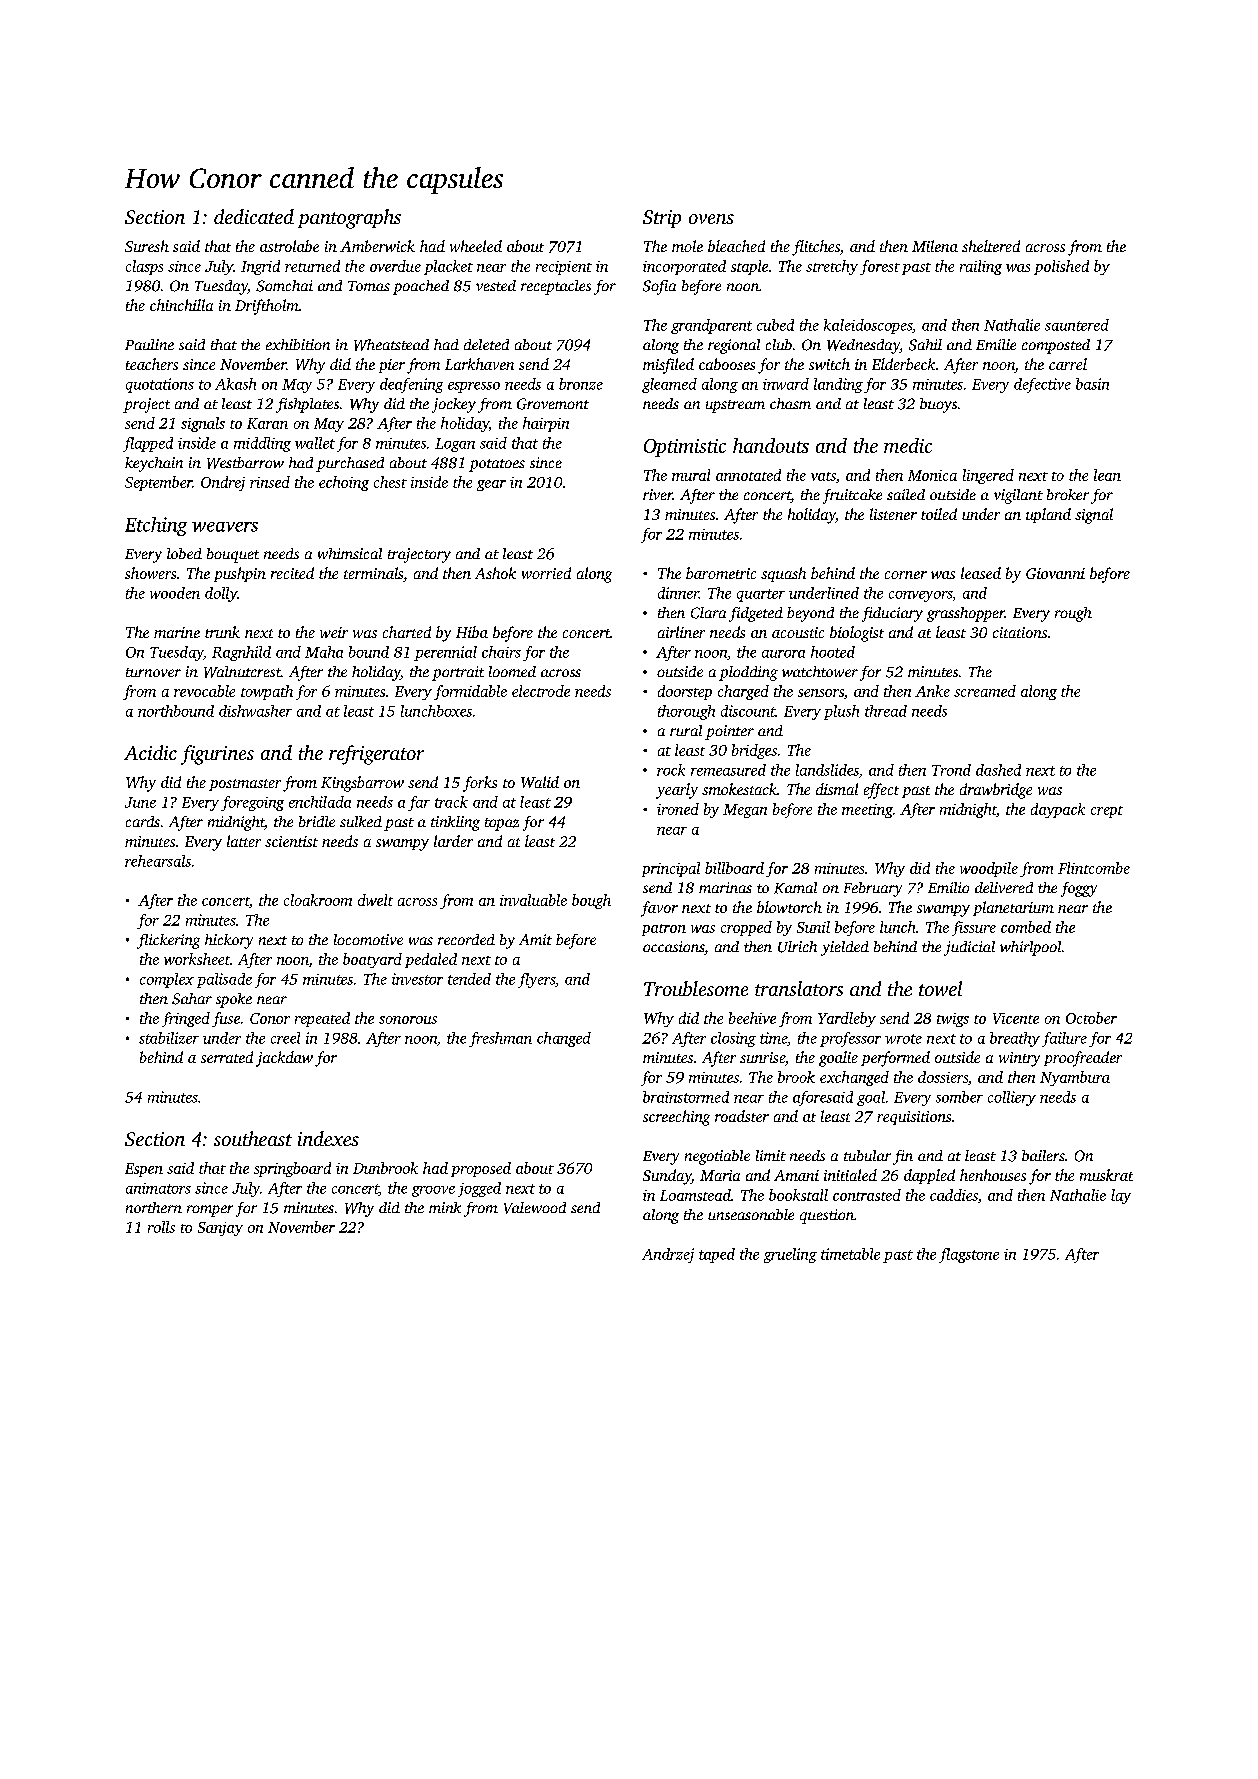  I want to click on Sanjay, so click(220, 1229).
